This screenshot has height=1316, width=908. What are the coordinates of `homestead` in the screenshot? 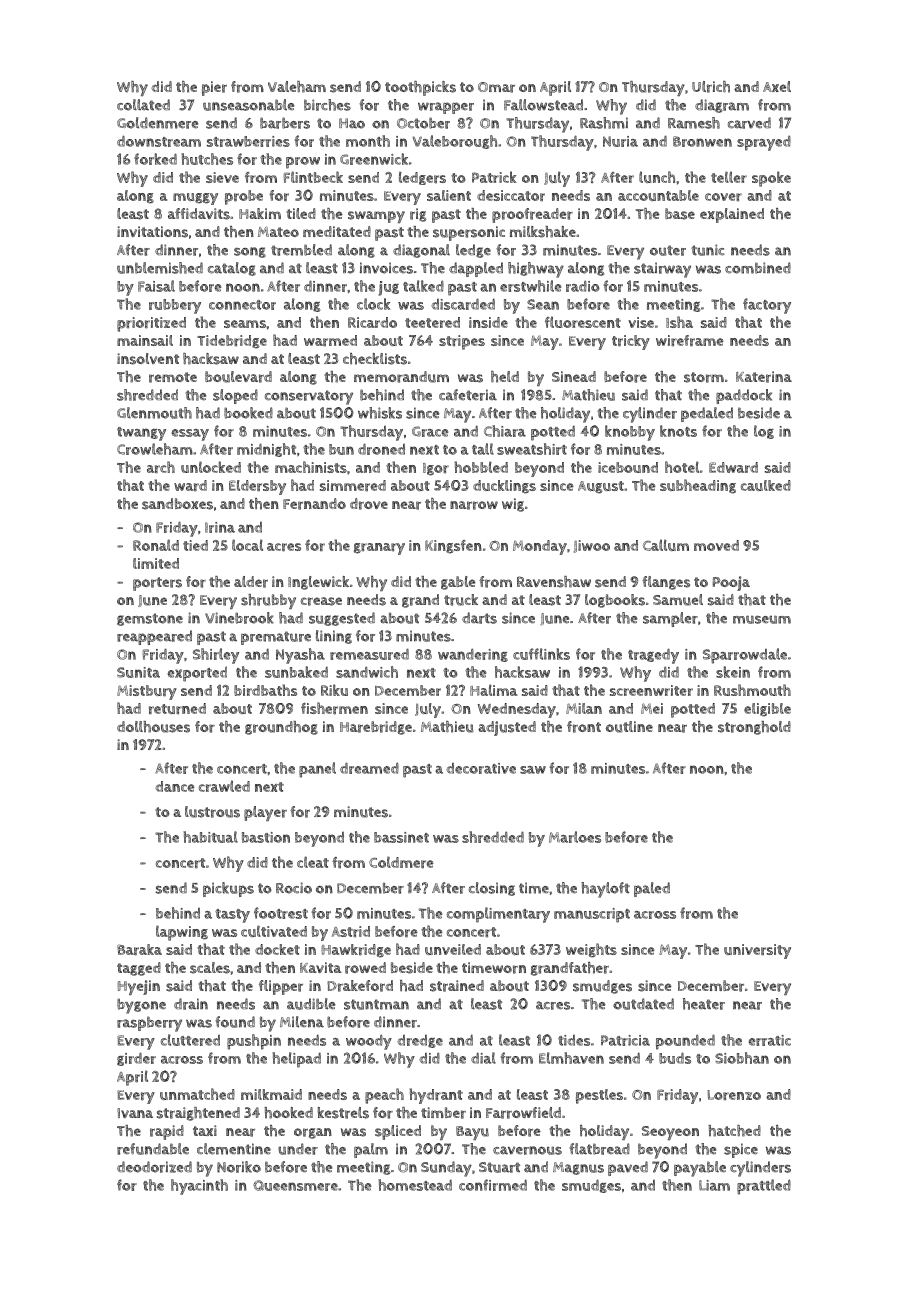 It's located at (415, 1185).
